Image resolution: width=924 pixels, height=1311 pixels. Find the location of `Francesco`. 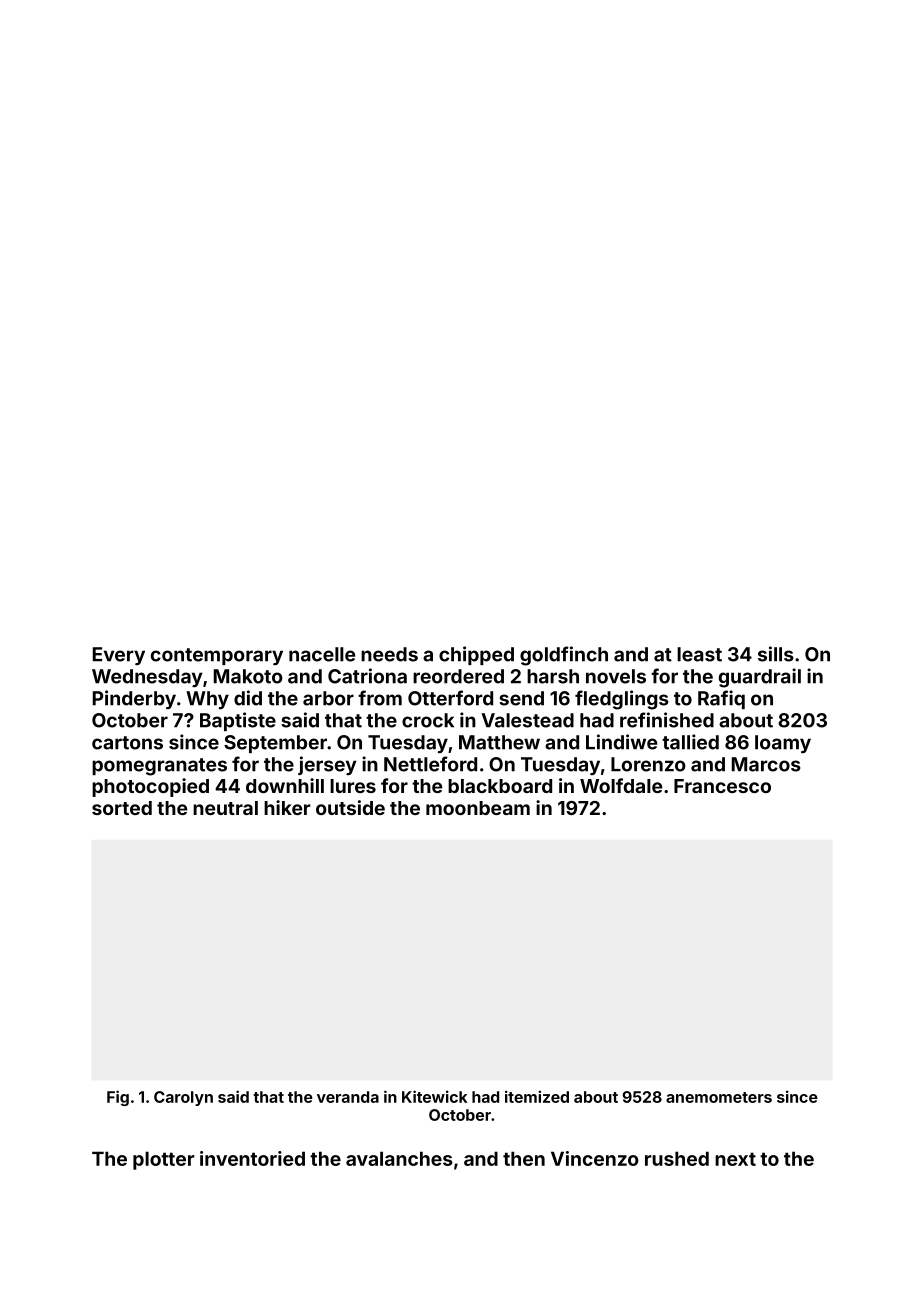

Francesco is located at coordinates (722, 786).
